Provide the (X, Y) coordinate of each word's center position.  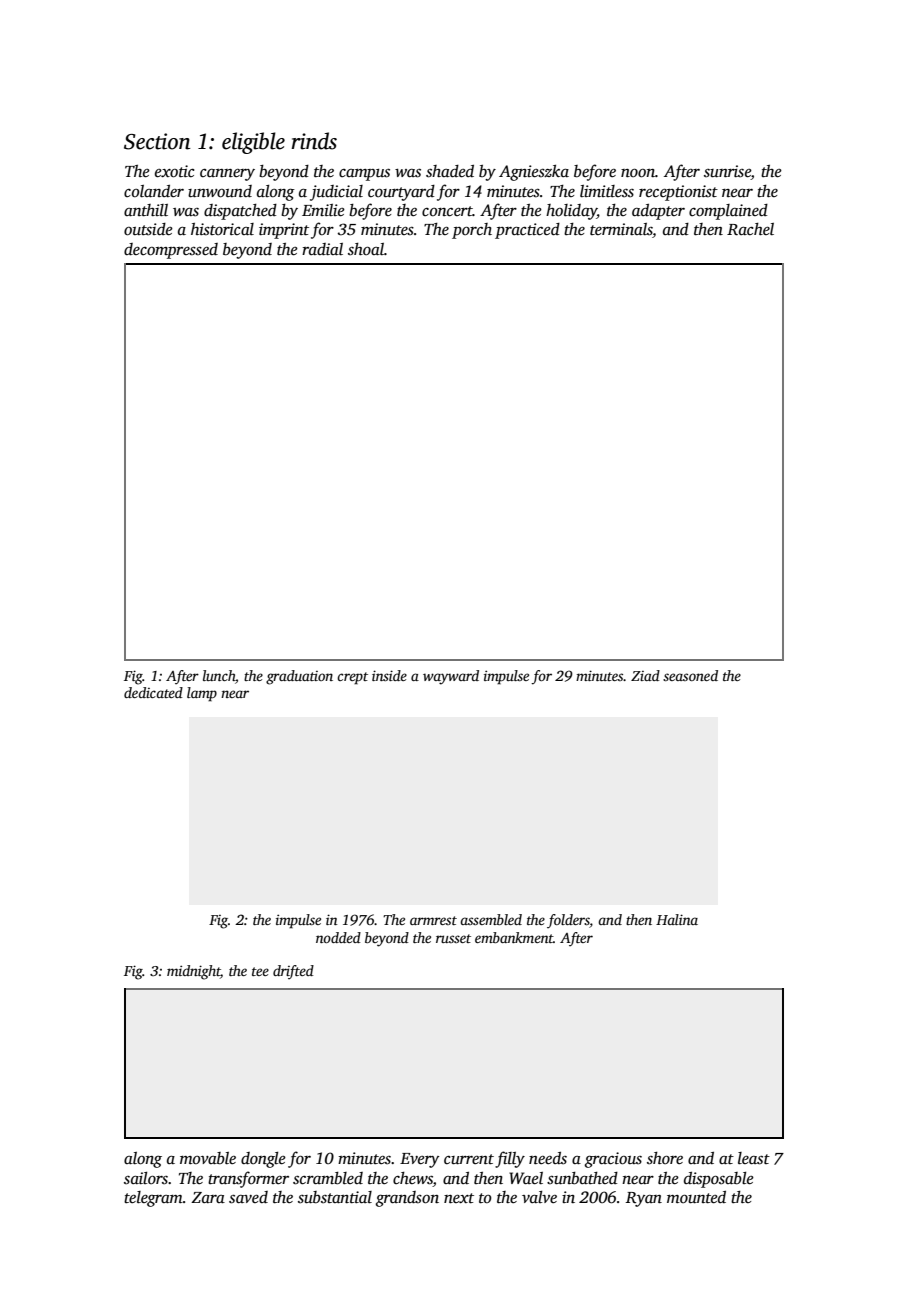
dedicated (153, 692)
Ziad (645, 675)
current (469, 1159)
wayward (451, 677)
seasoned (690, 675)
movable (208, 1158)
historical (222, 229)
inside (389, 675)
